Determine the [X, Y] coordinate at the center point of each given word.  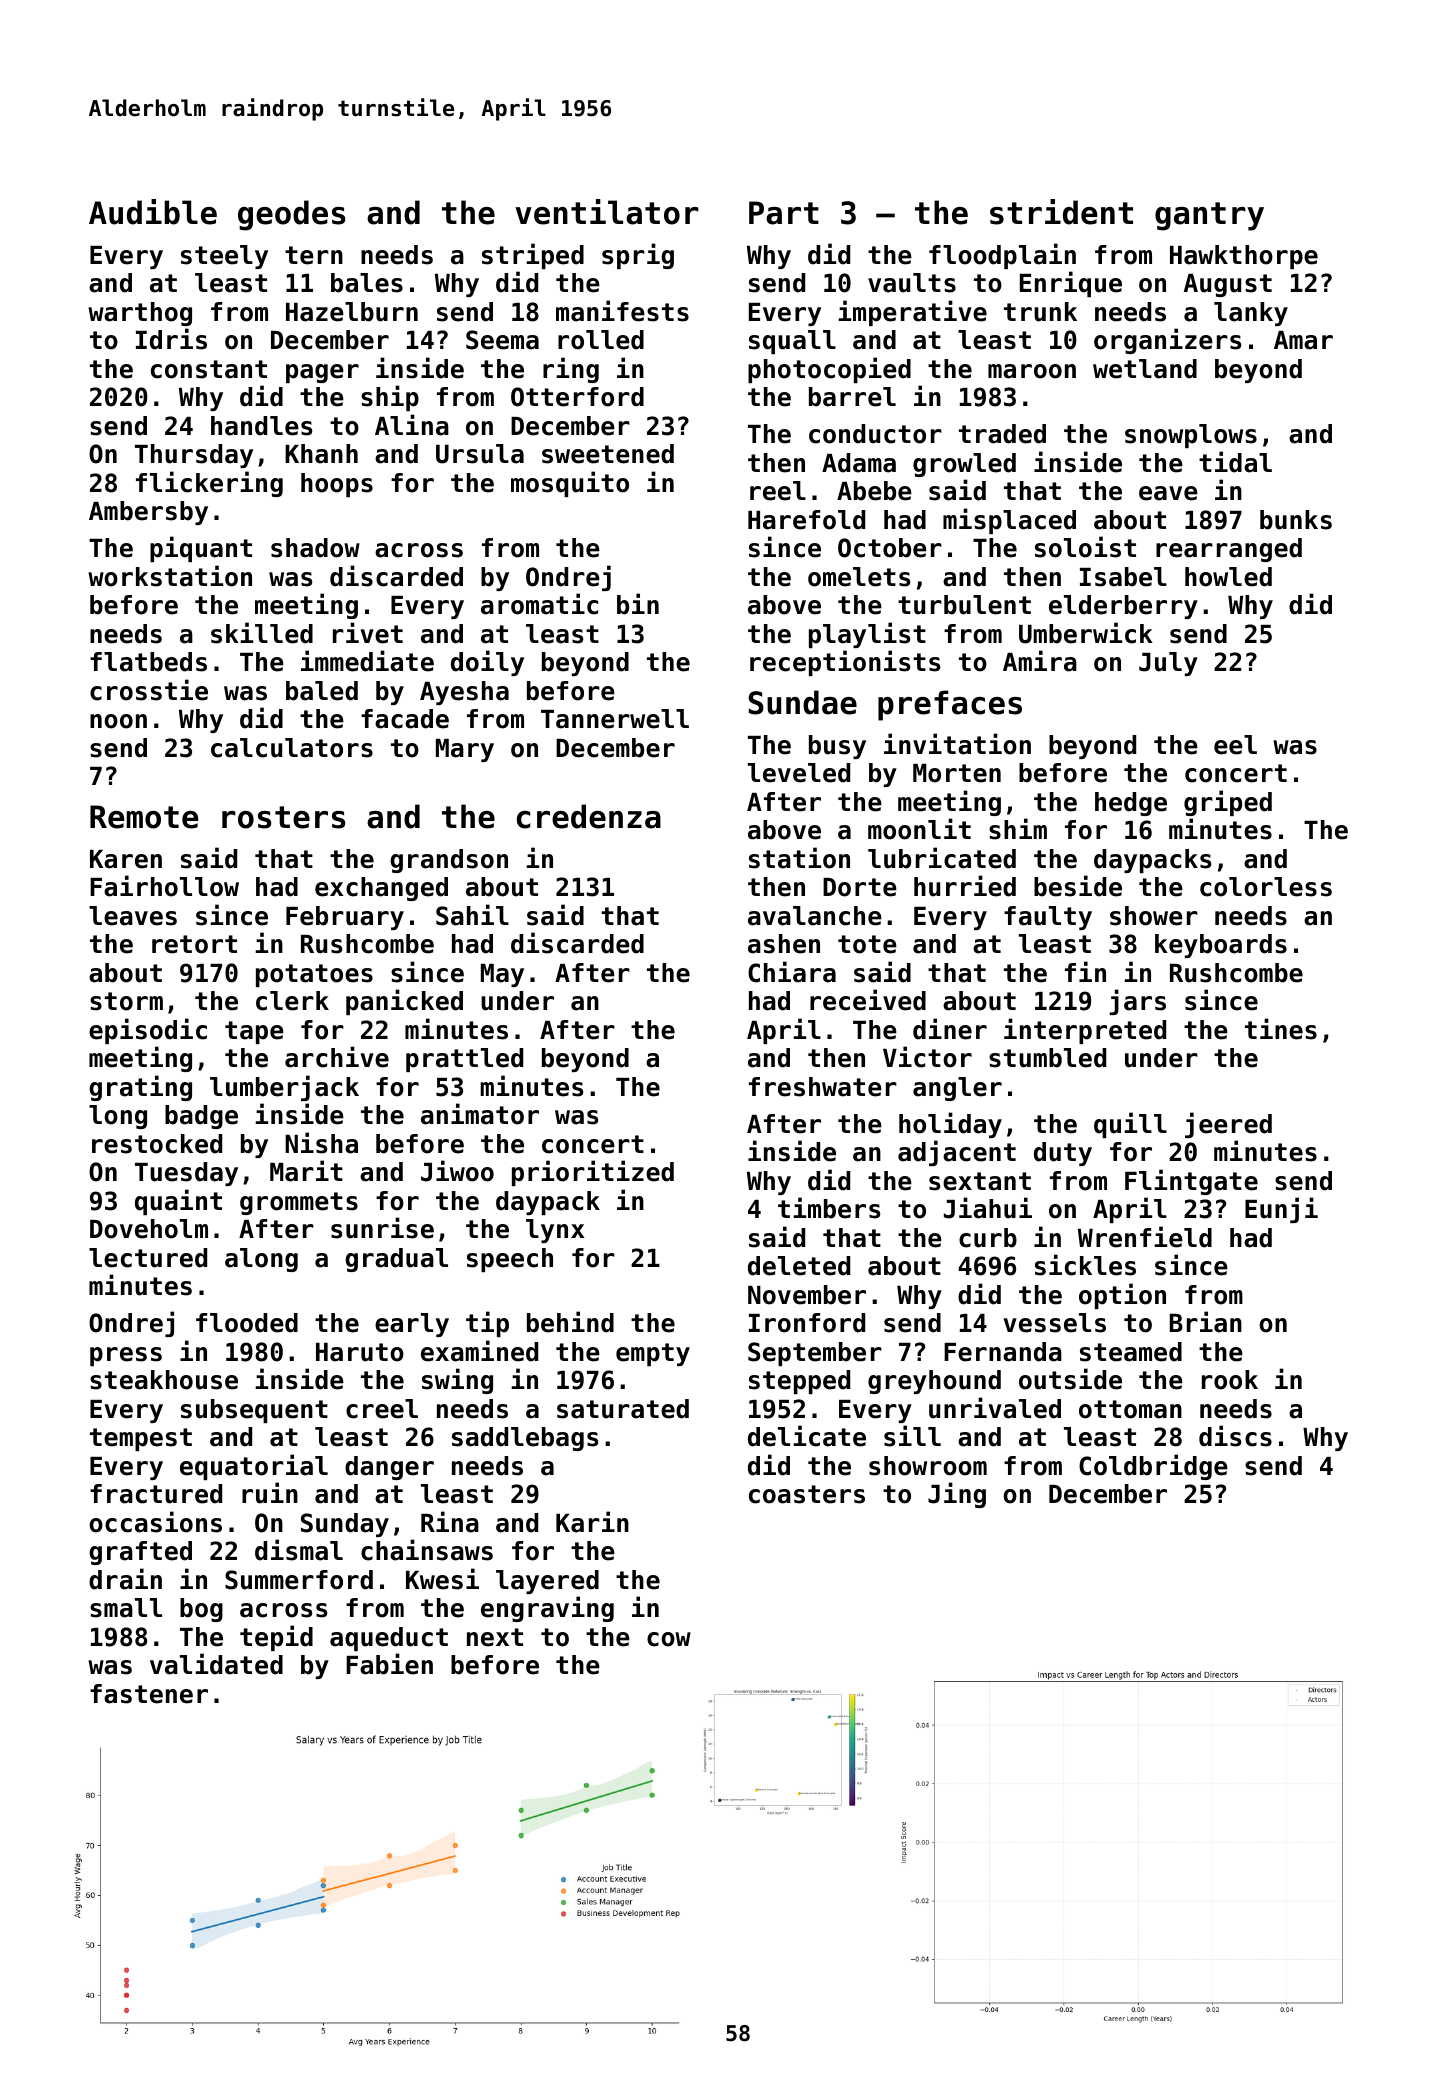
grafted [140, 1553]
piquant [201, 549]
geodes [292, 215]
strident [1061, 212]
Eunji [1281, 1210]
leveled [799, 773]
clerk [292, 1001]
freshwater [823, 1087]
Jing [957, 1495]
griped [1228, 803]
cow [669, 1639]
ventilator [607, 212]
